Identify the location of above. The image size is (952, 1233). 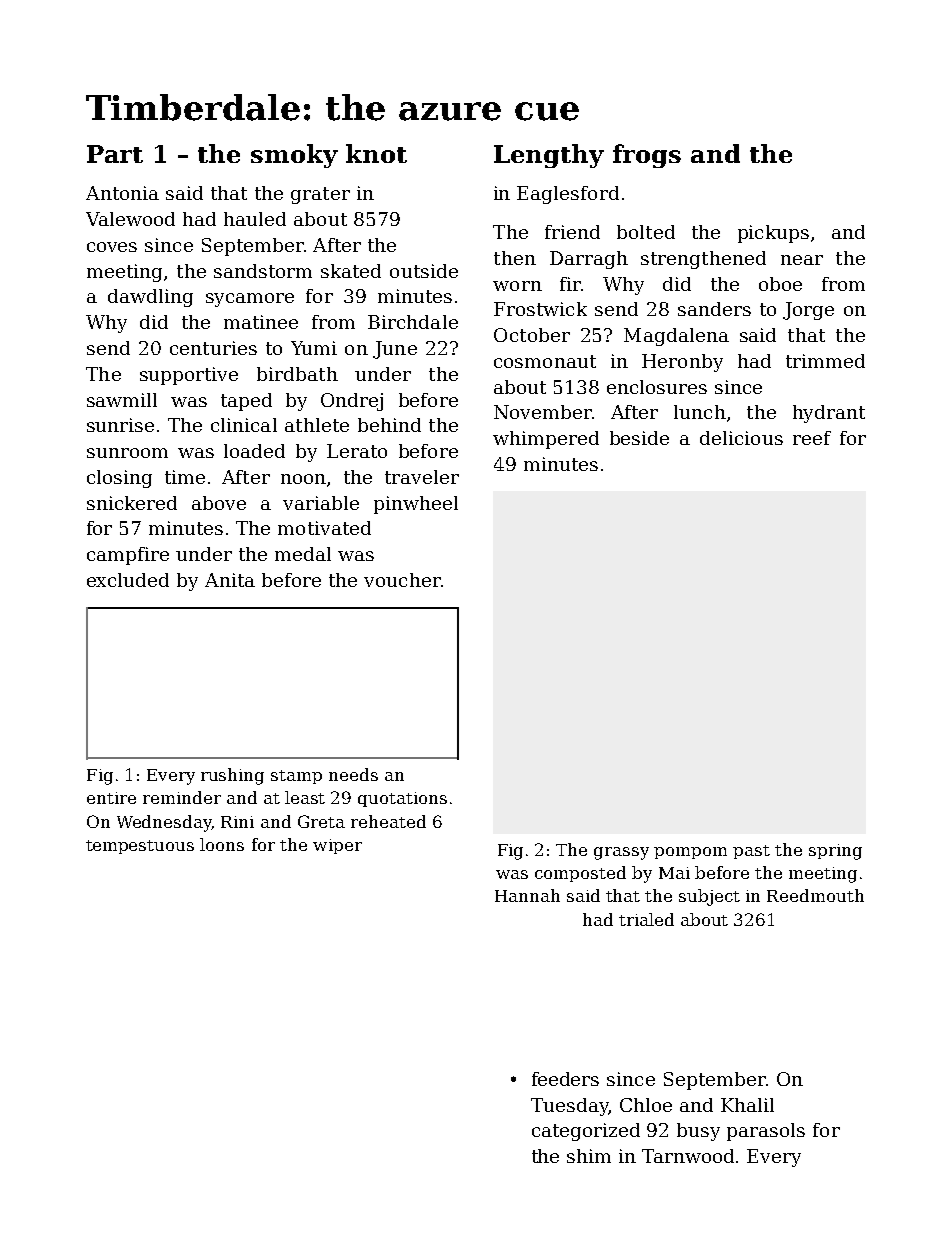
(219, 503).
